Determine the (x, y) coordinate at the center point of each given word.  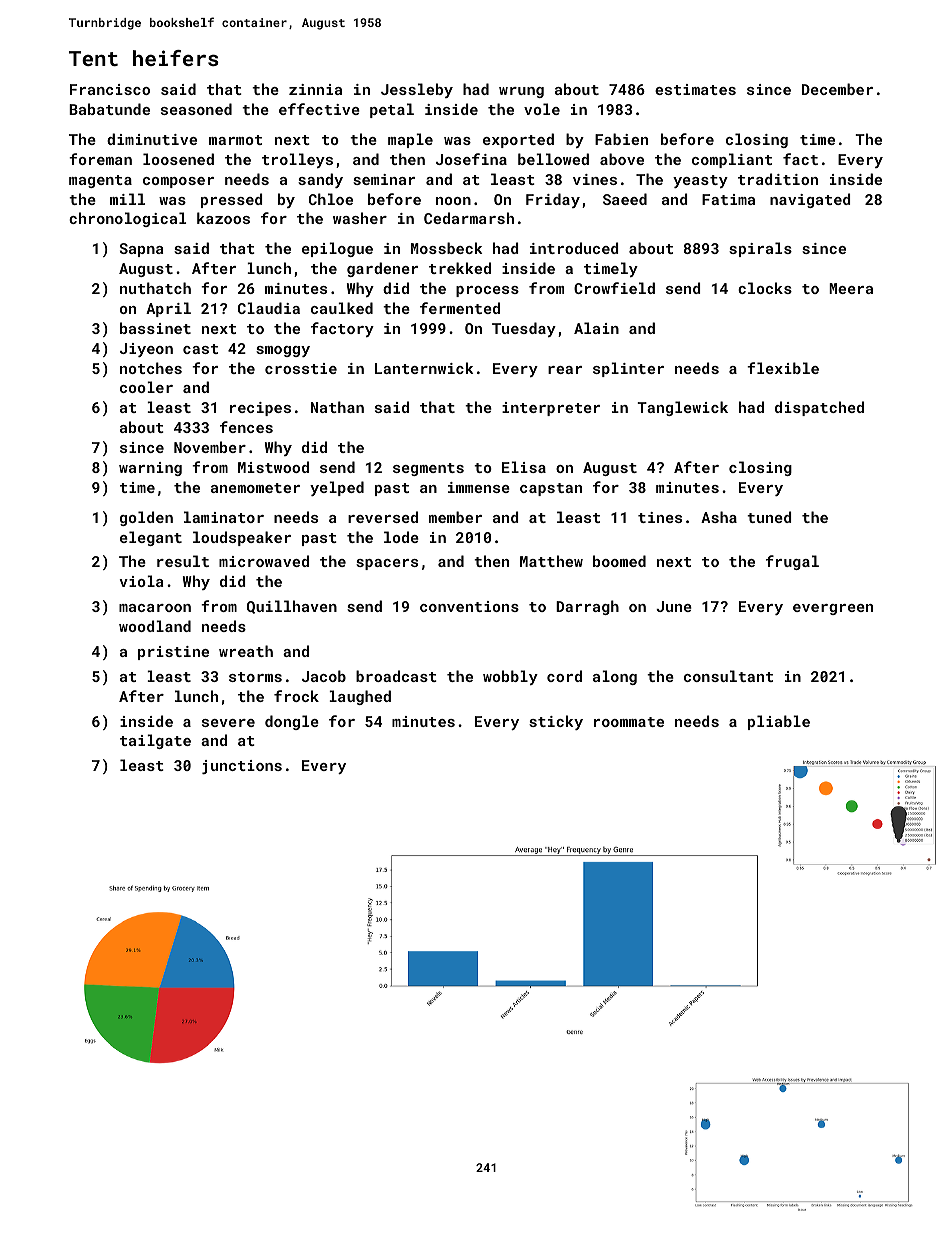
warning (150, 469)
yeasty (700, 181)
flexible (783, 368)
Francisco (110, 89)
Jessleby (417, 90)
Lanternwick (424, 368)
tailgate (155, 741)
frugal (792, 562)
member (455, 517)
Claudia (269, 308)
